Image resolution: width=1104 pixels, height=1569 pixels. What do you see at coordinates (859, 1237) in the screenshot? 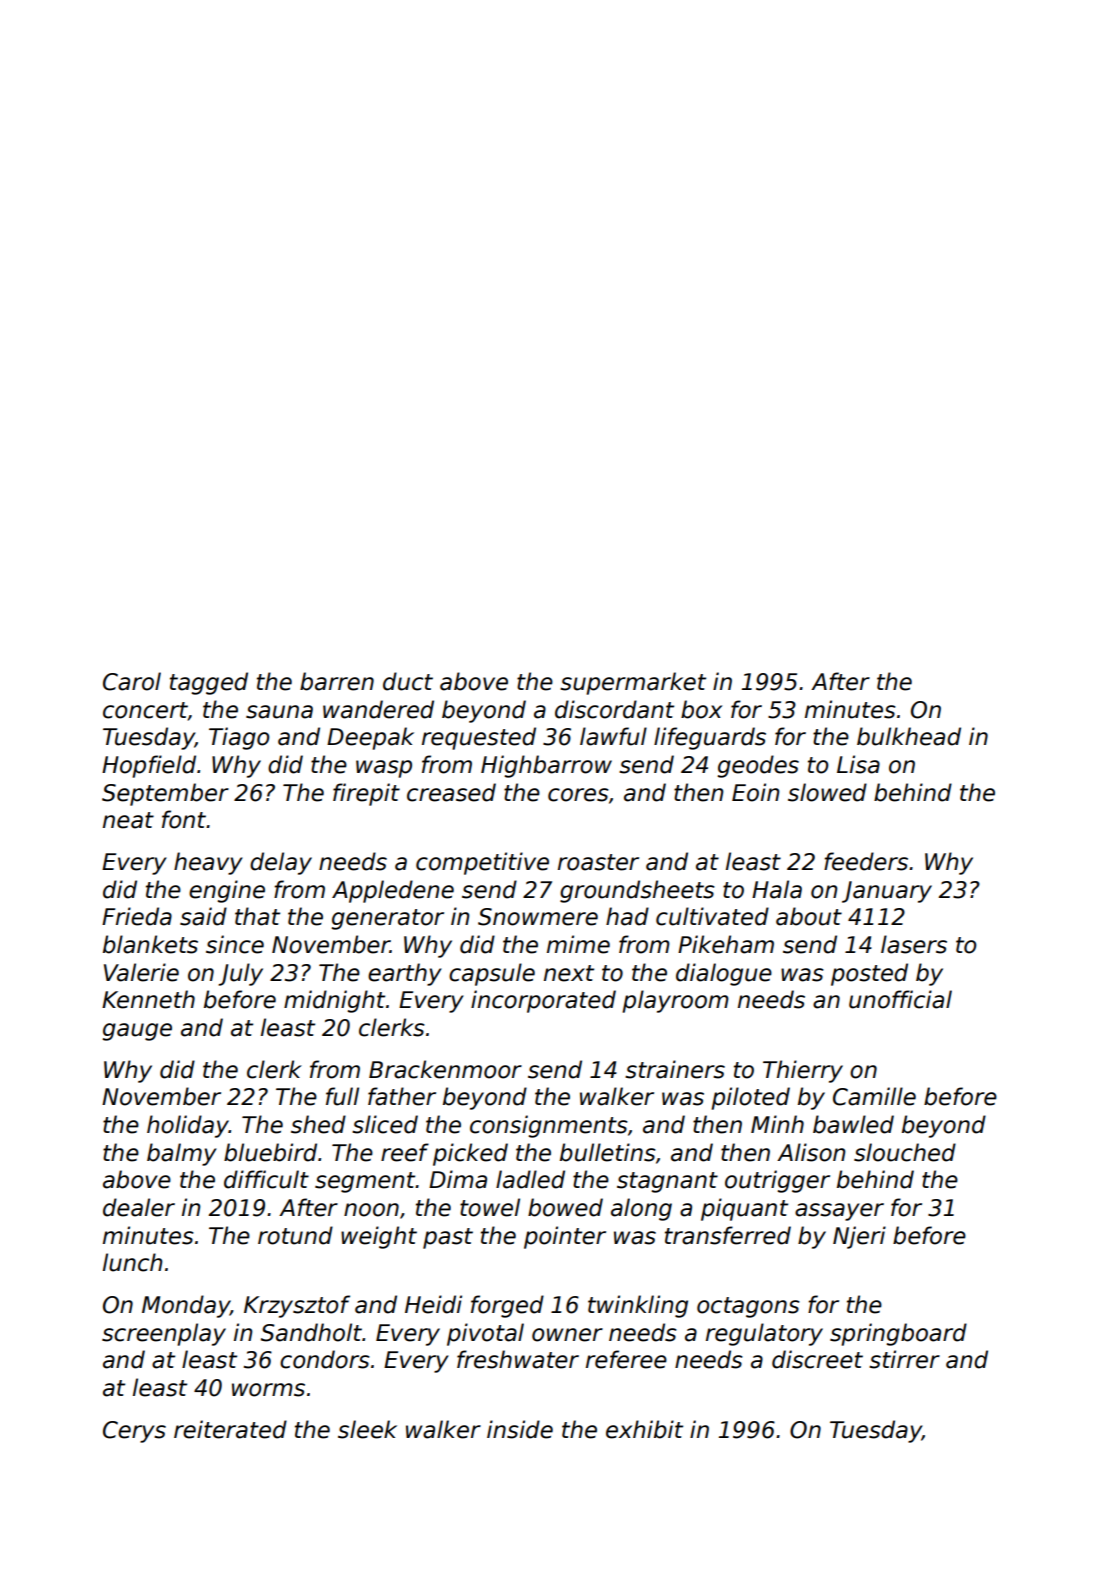
I see `Njeri` at bounding box center [859, 1237].
